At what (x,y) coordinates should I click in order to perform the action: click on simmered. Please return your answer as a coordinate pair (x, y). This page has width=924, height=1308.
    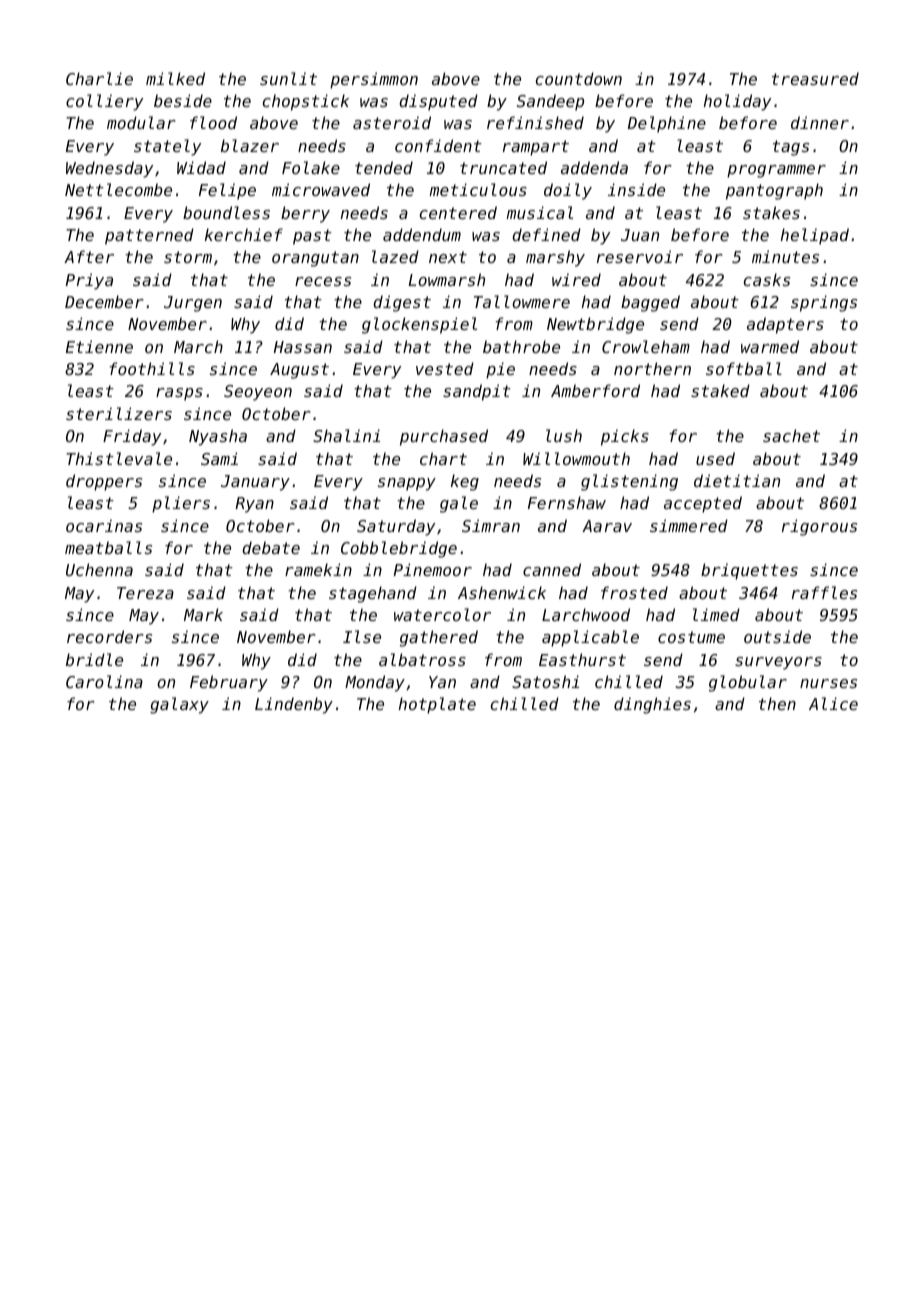
    Looking at the image, I should click on (689, 525).
